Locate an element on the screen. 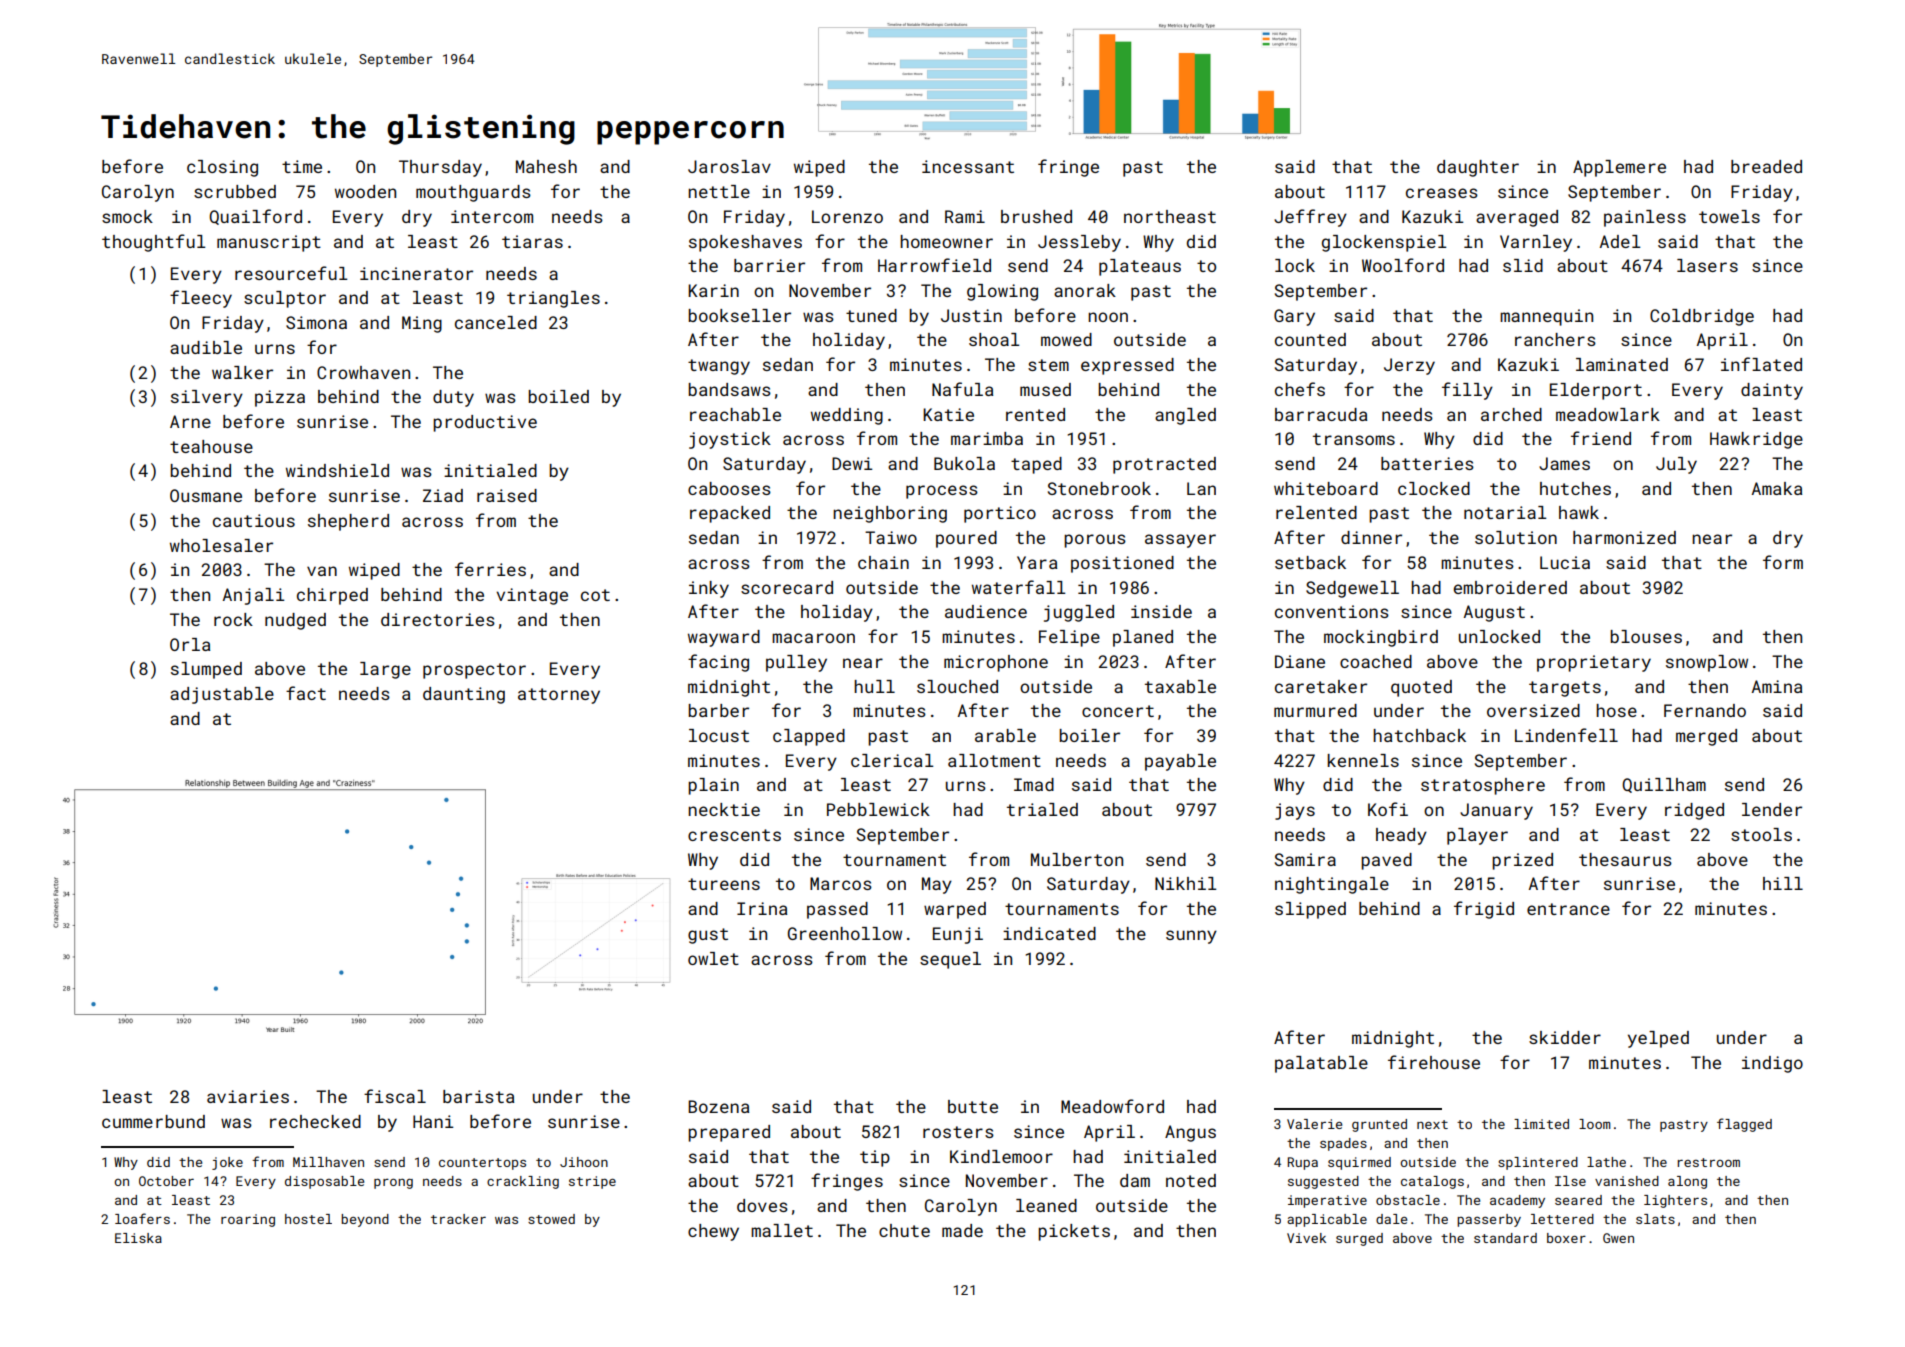 The height and width of the screenshot is (1347, 1905). Ousmane is located at coordinates (206, 495).
